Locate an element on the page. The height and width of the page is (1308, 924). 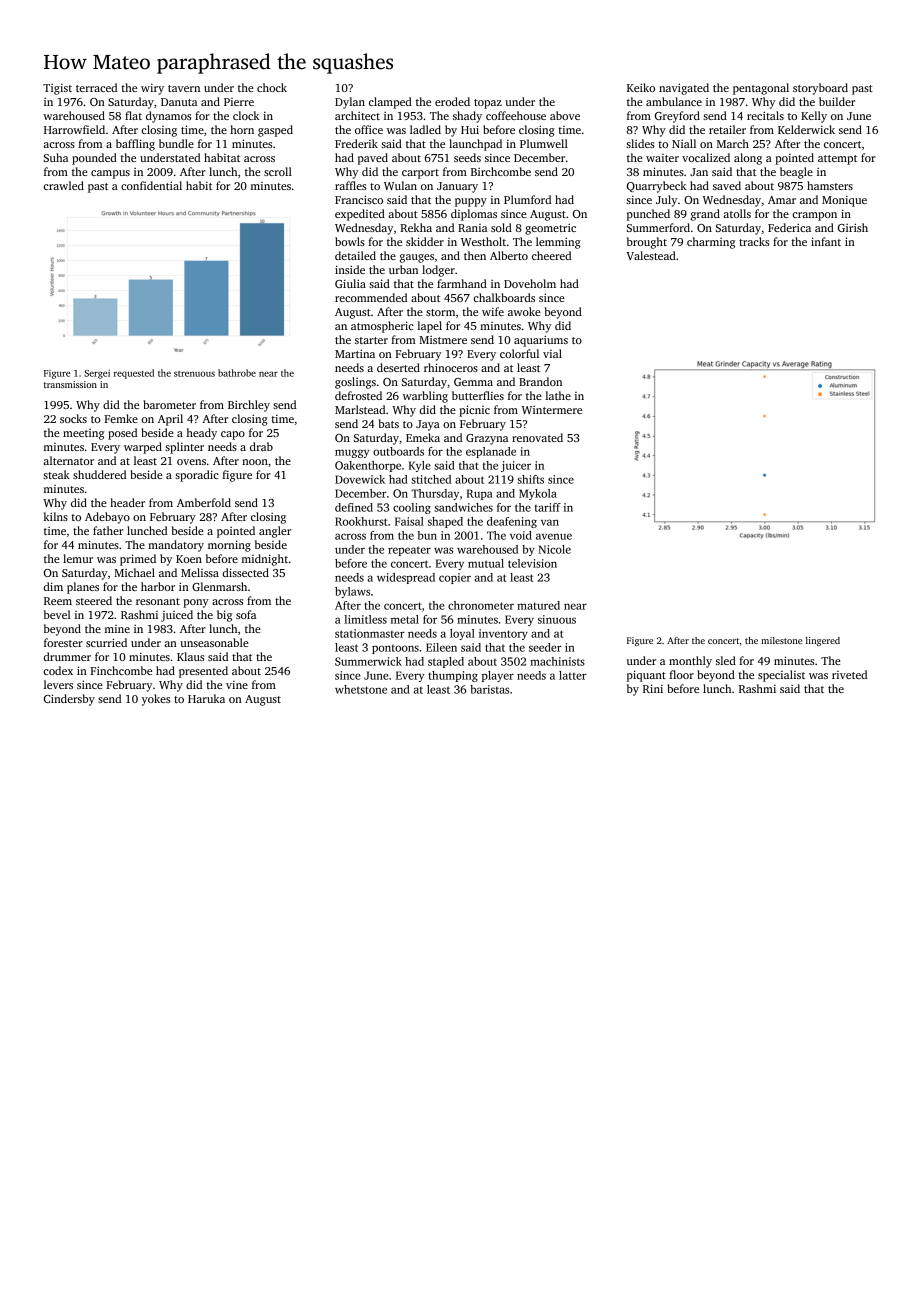
baristas is located at coordinates (489, 689).
